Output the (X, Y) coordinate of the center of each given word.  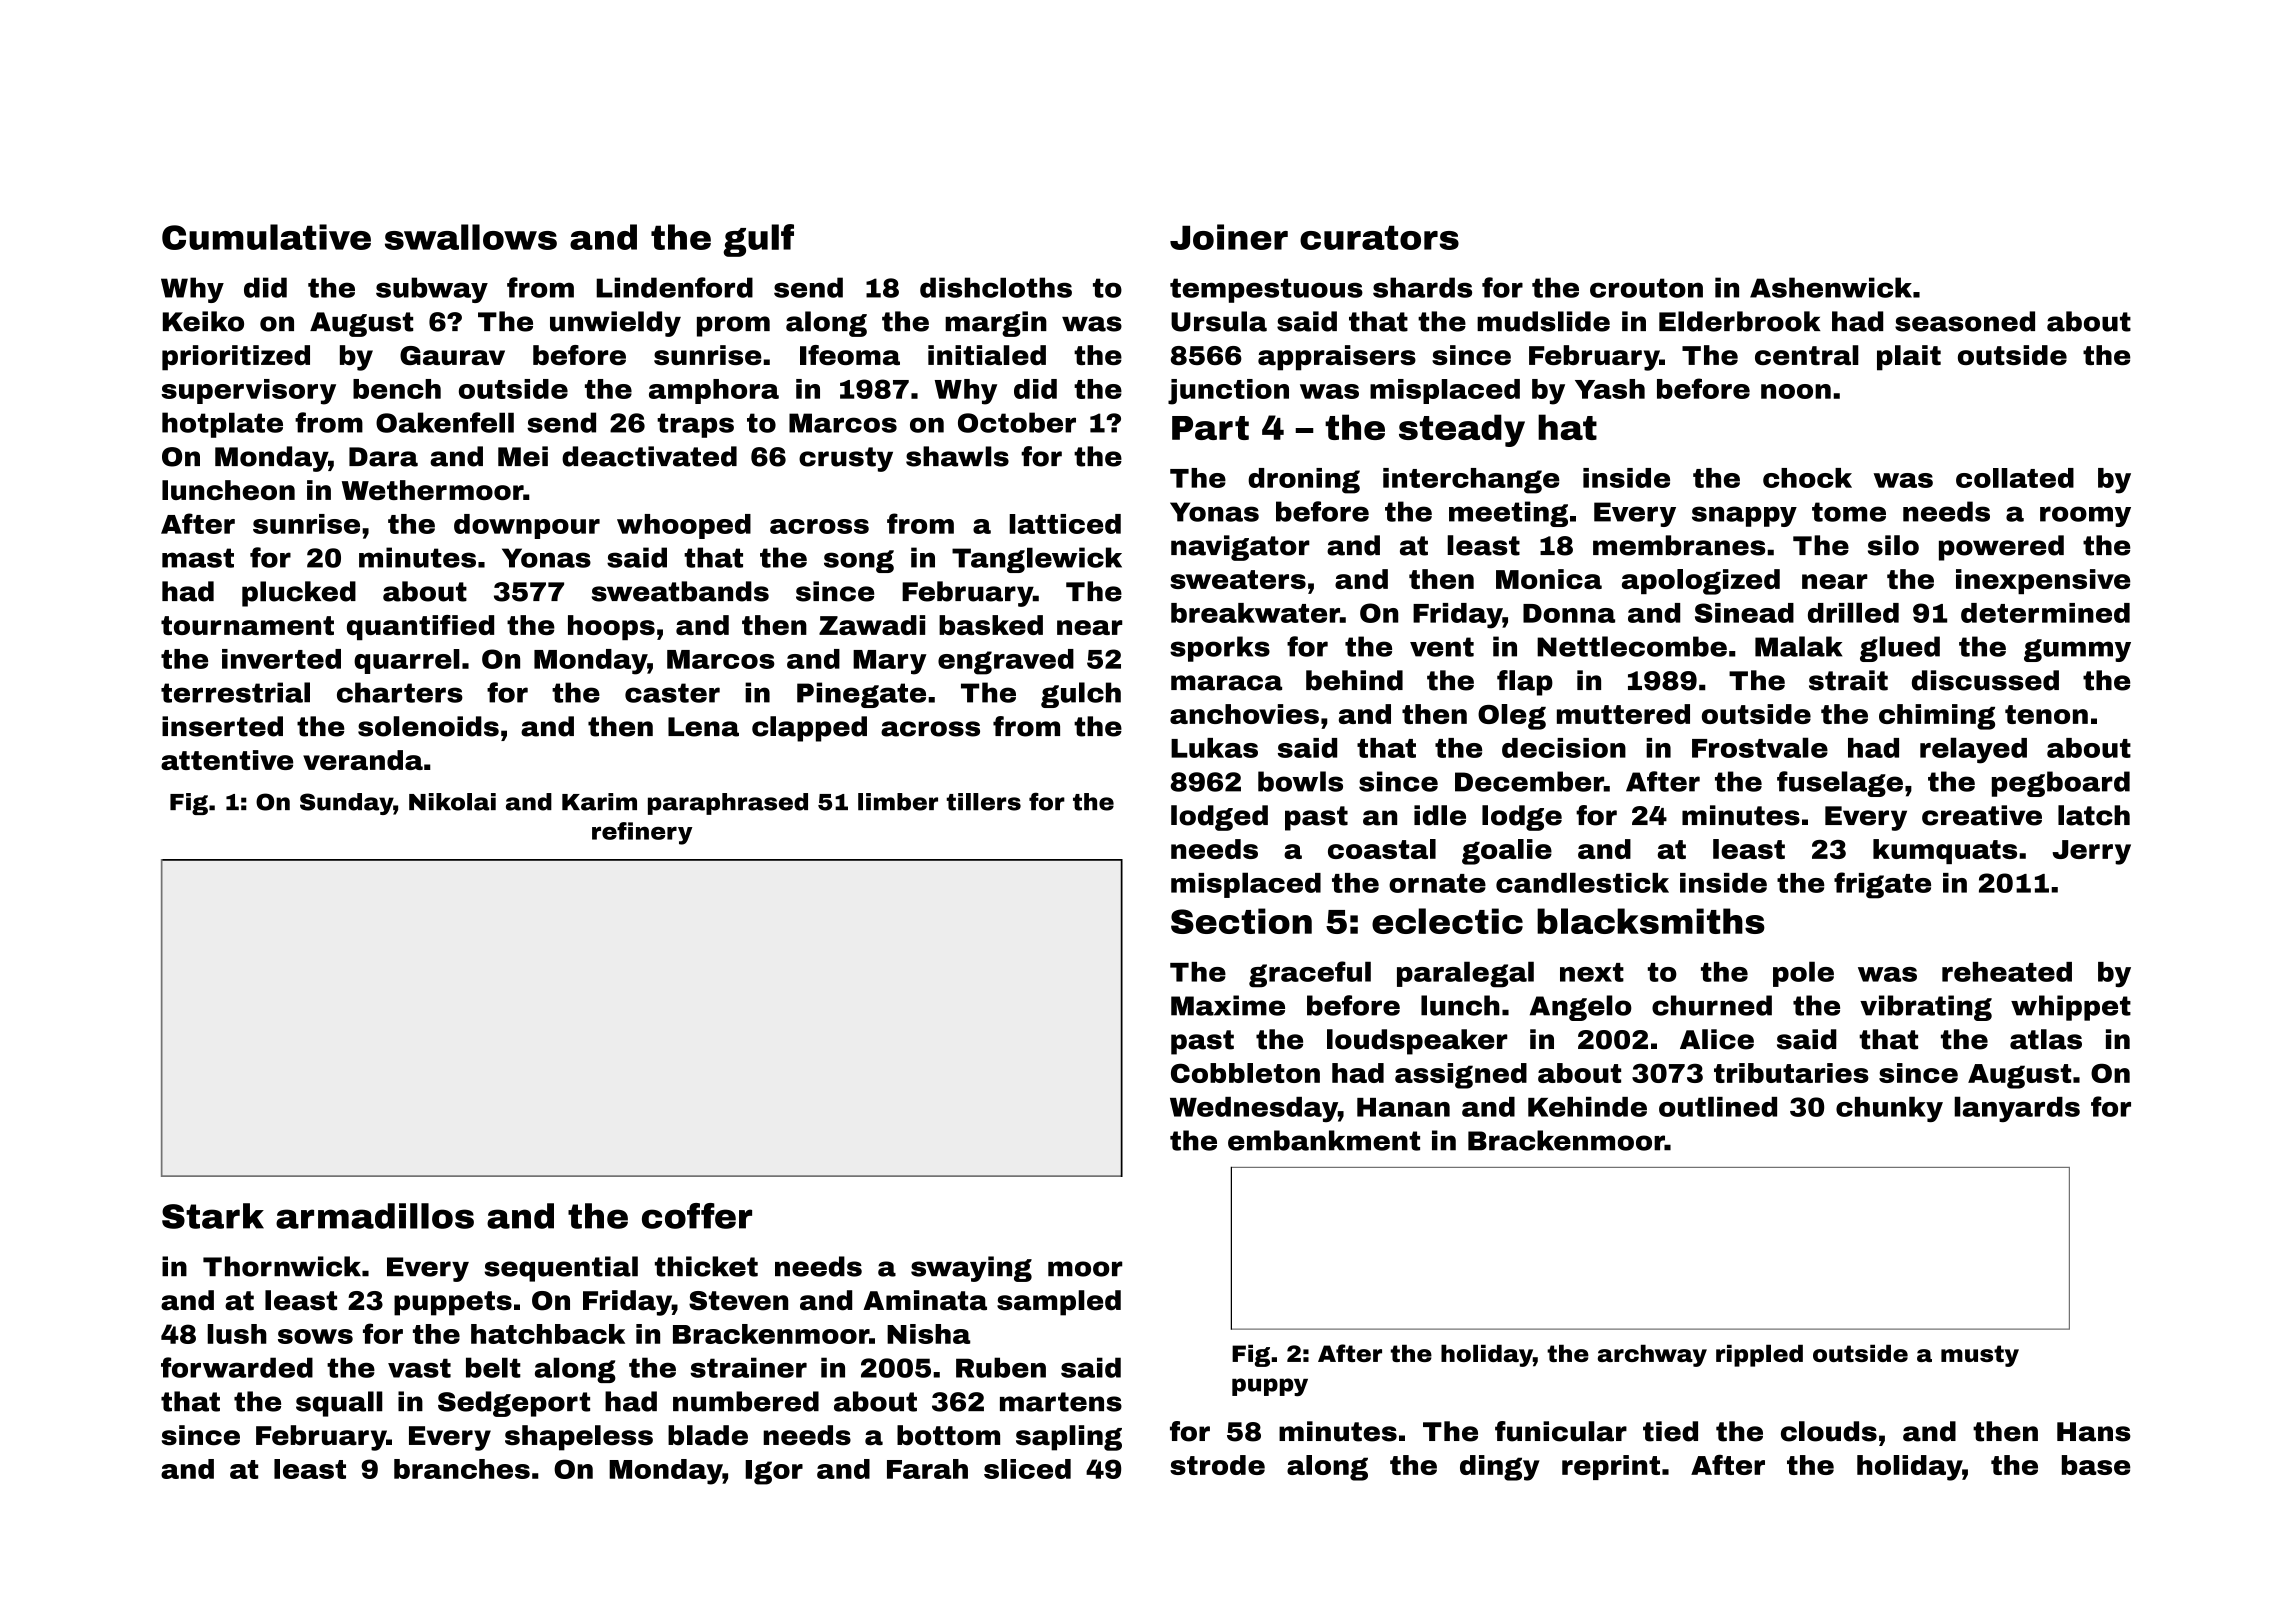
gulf (758, 240)
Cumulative (266, 237)
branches (462, 1469)
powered (2001, 548)
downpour (527, 526)
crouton (1646, 288)
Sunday (346, 804)
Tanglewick (1037, 560)
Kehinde (1587, 1107)
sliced (1027, 1469)
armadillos (375, 1216)
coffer (697, 1216)
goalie (1507, 852)
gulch (1081, 695)
